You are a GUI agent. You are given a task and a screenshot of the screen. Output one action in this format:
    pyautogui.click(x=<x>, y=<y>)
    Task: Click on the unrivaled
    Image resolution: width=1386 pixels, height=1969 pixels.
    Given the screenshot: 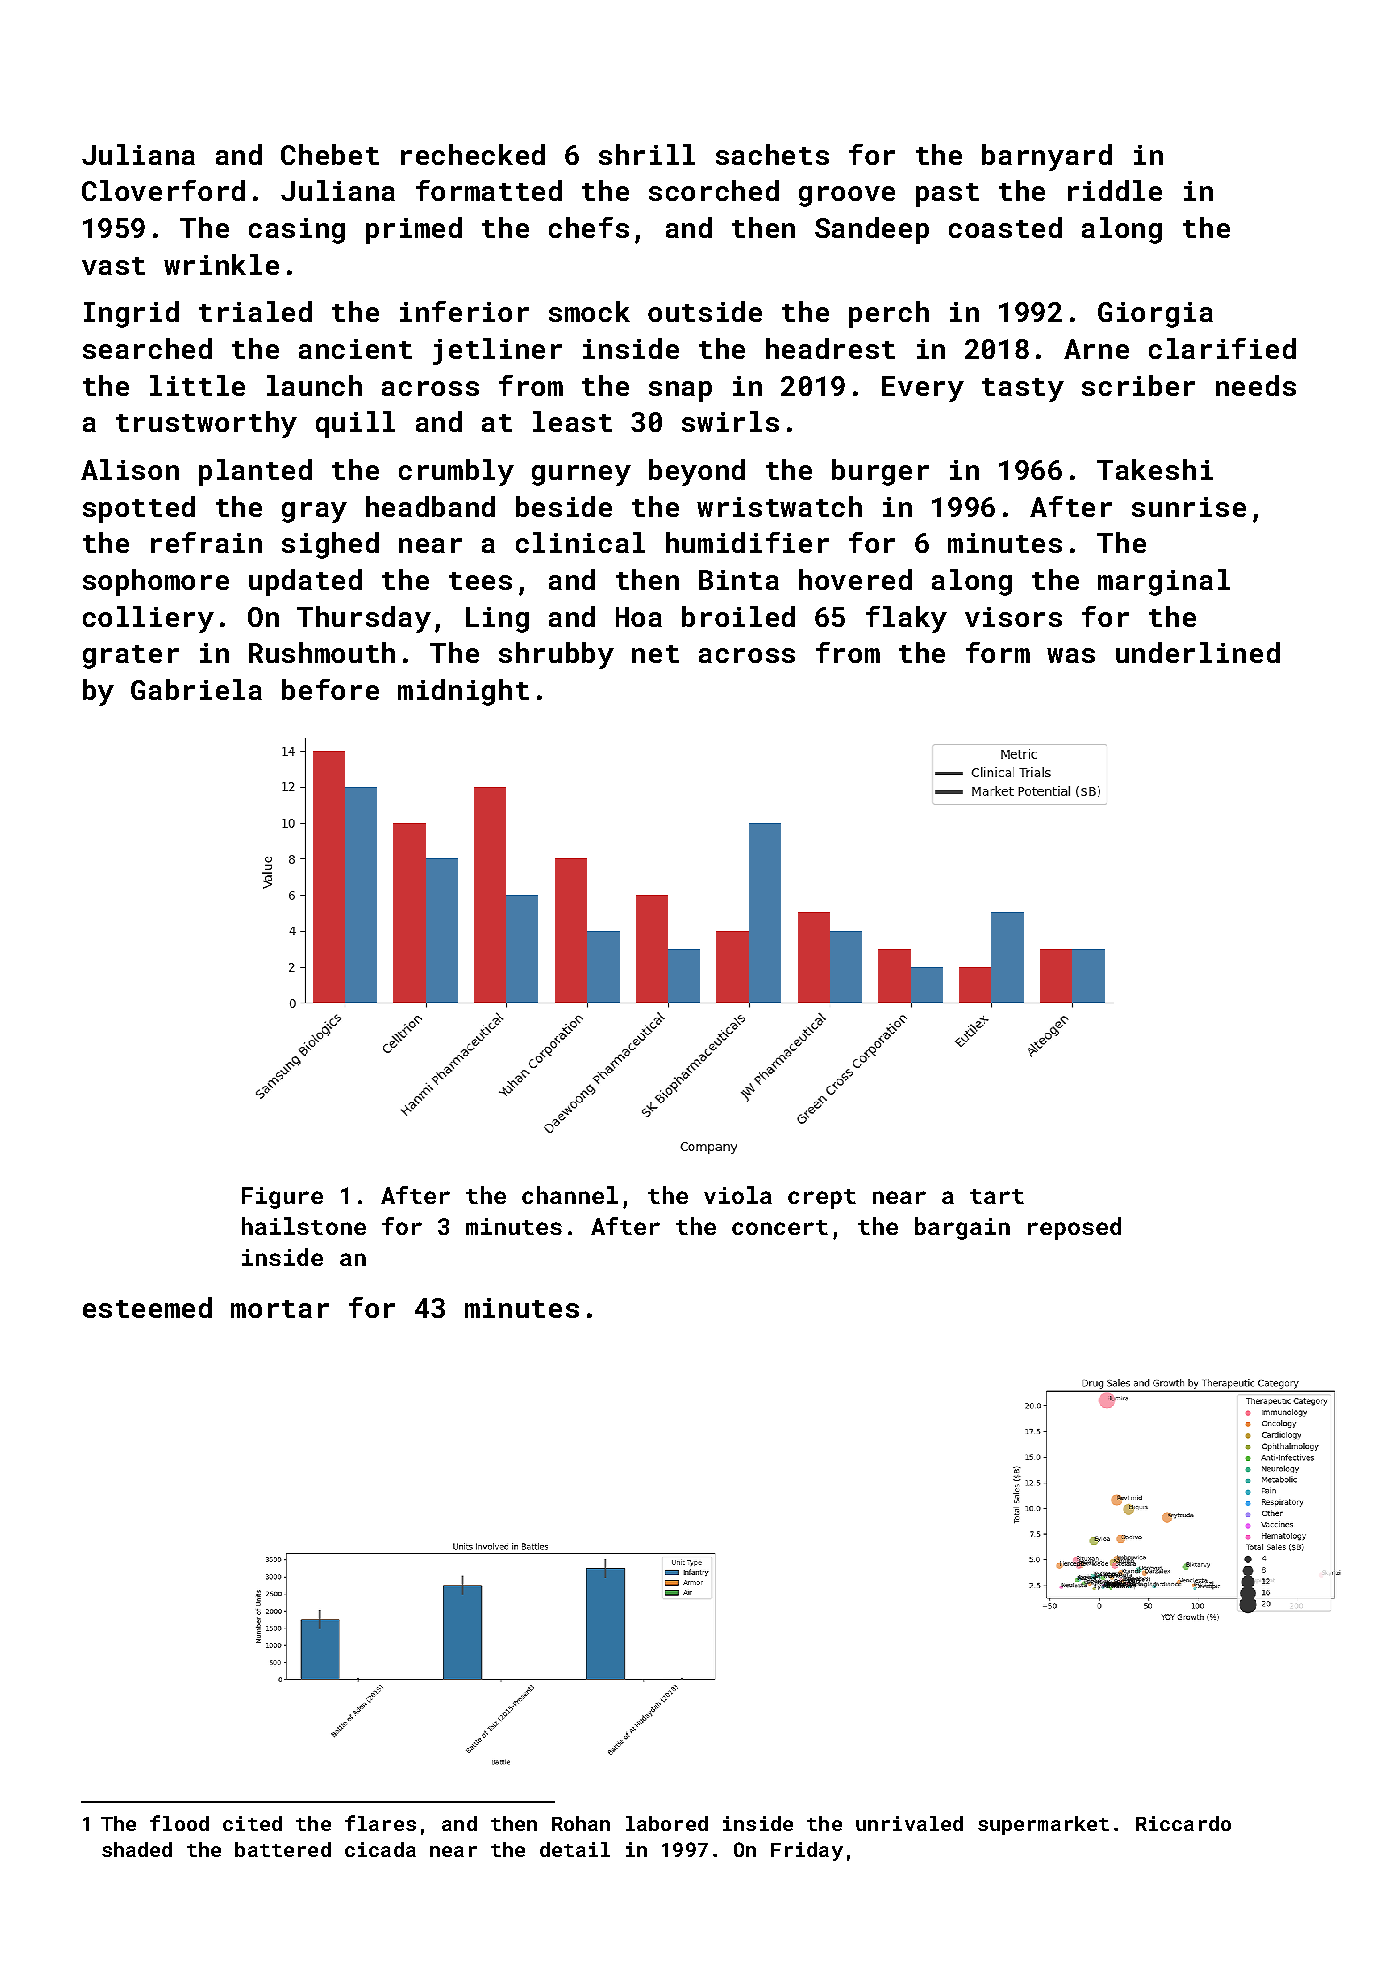 What is the action you would take?
    pyautogui.click(x=909, y=1823)
